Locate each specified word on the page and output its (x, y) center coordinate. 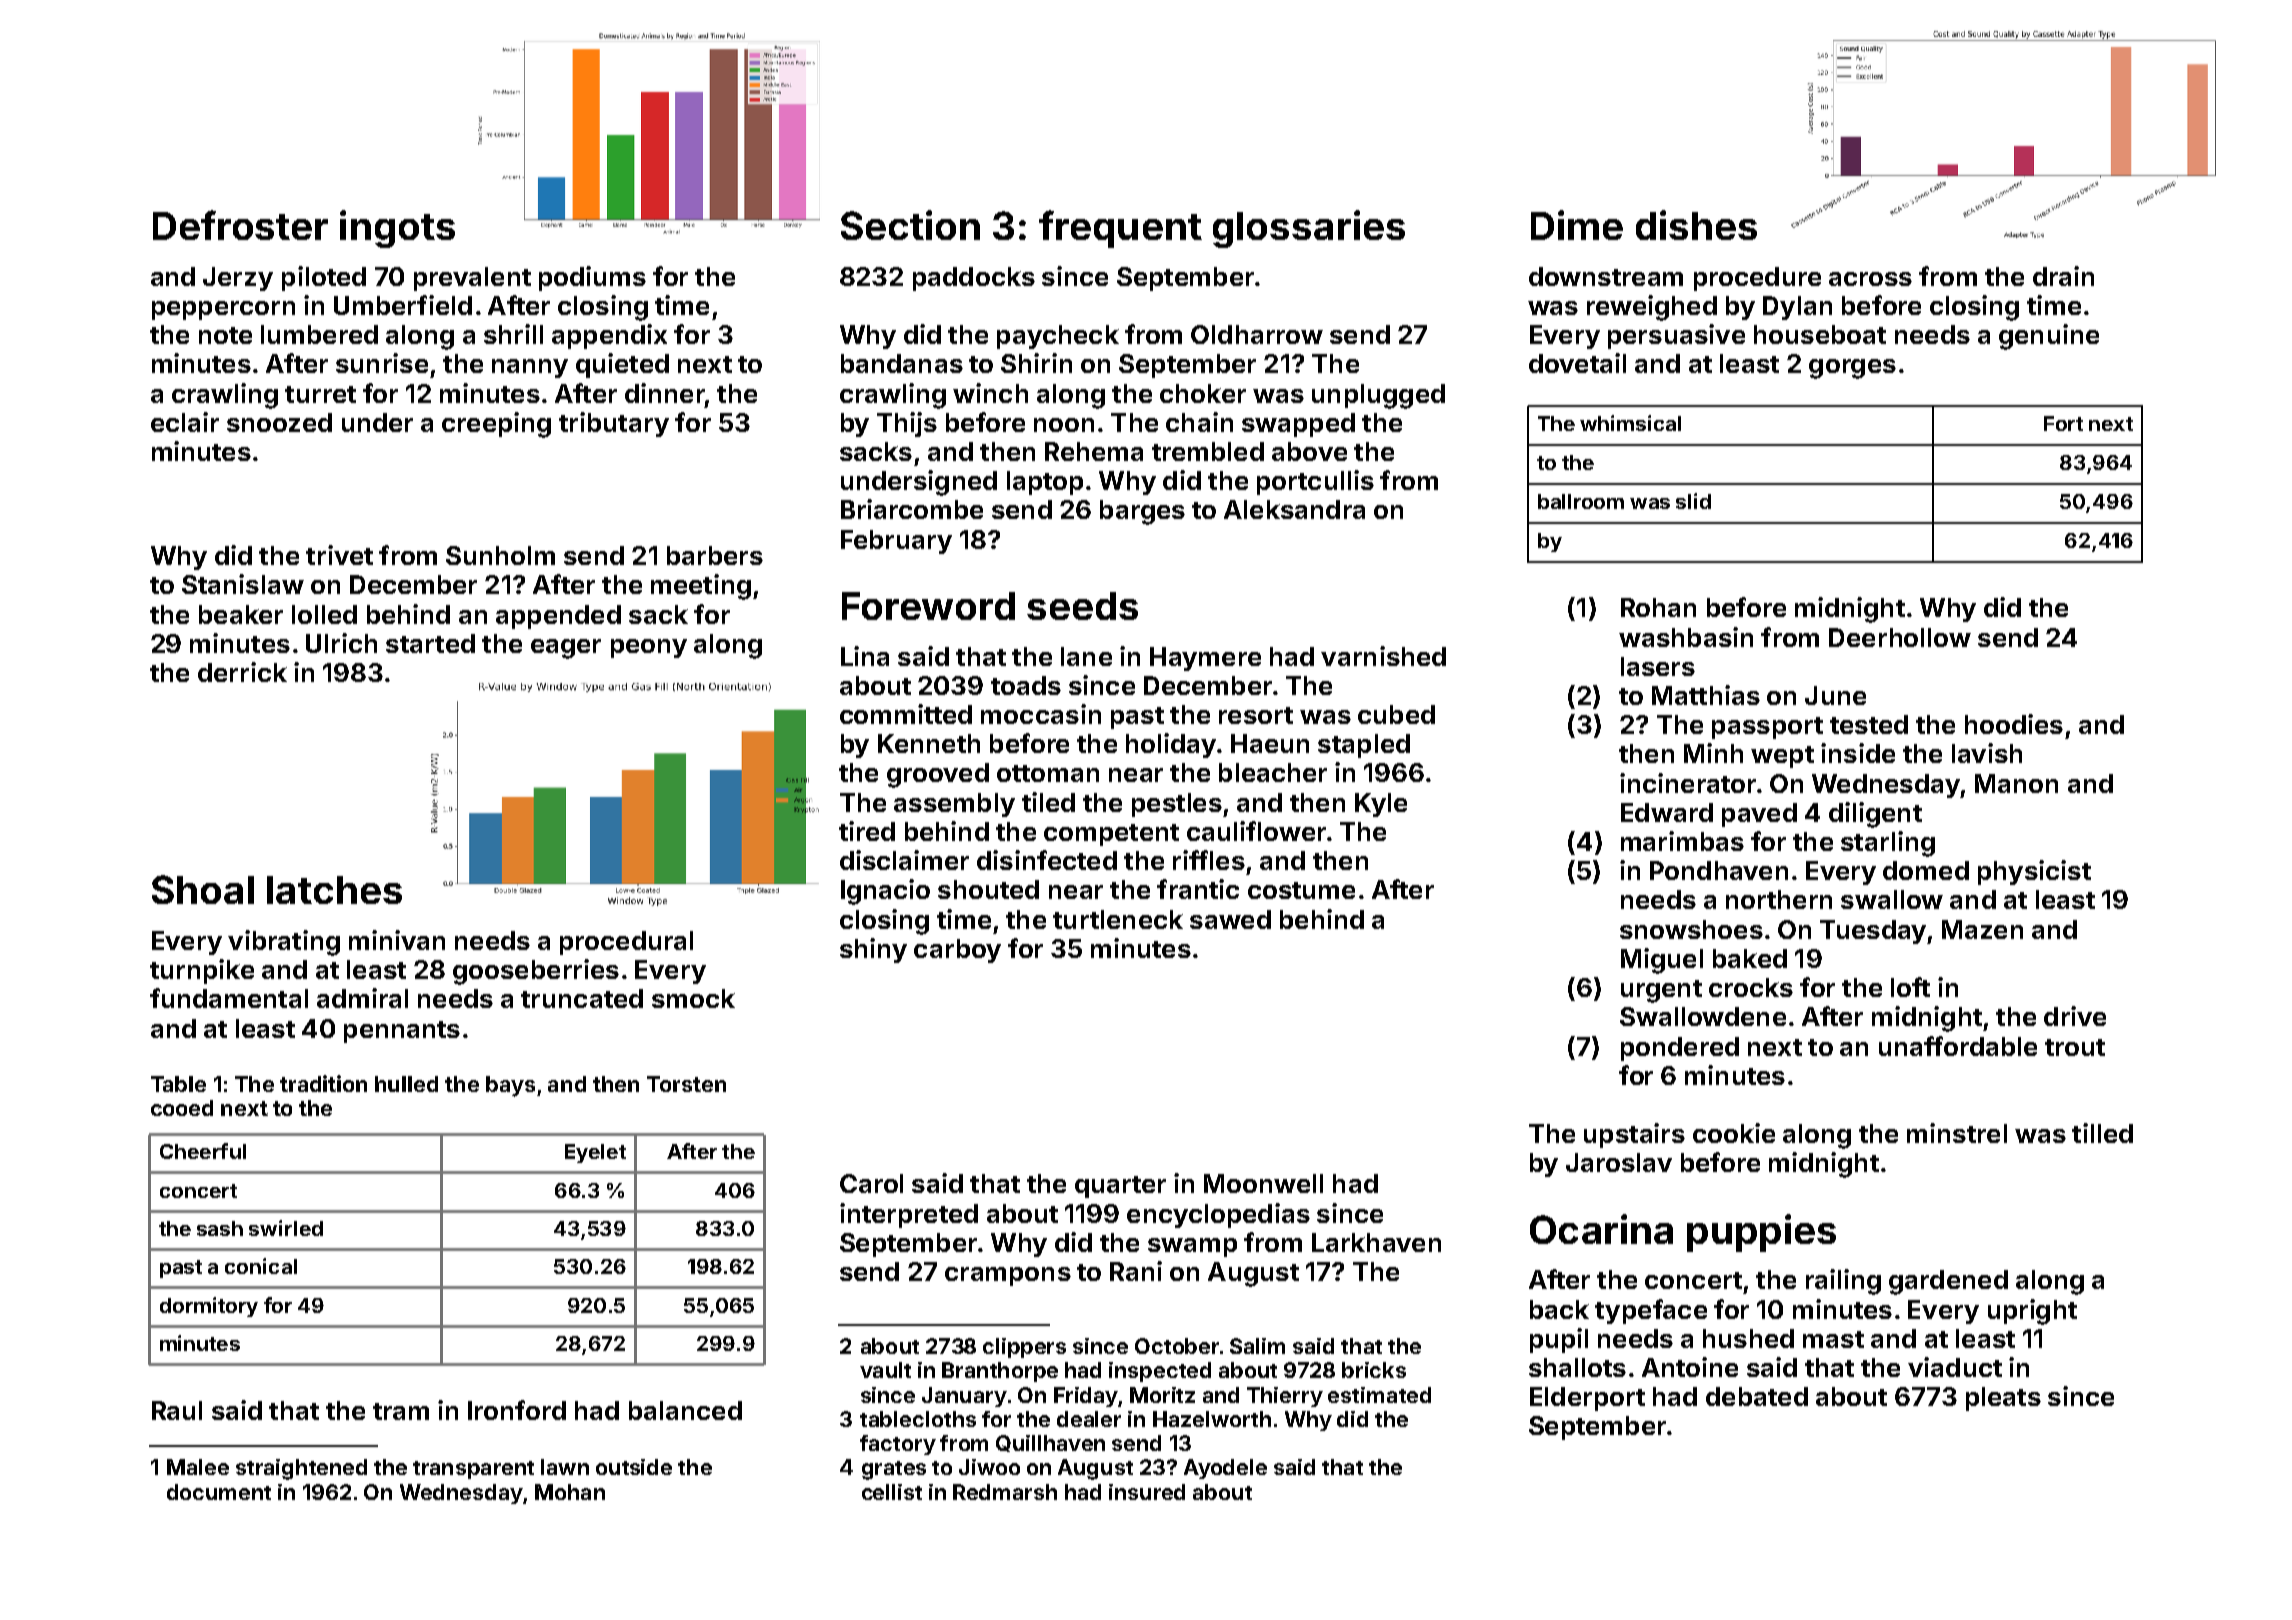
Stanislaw (243, 584)
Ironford (517, 1410)
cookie (1734, 1133)
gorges (1852, 369)
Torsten (686, 1084)
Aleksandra (1294, 509)
